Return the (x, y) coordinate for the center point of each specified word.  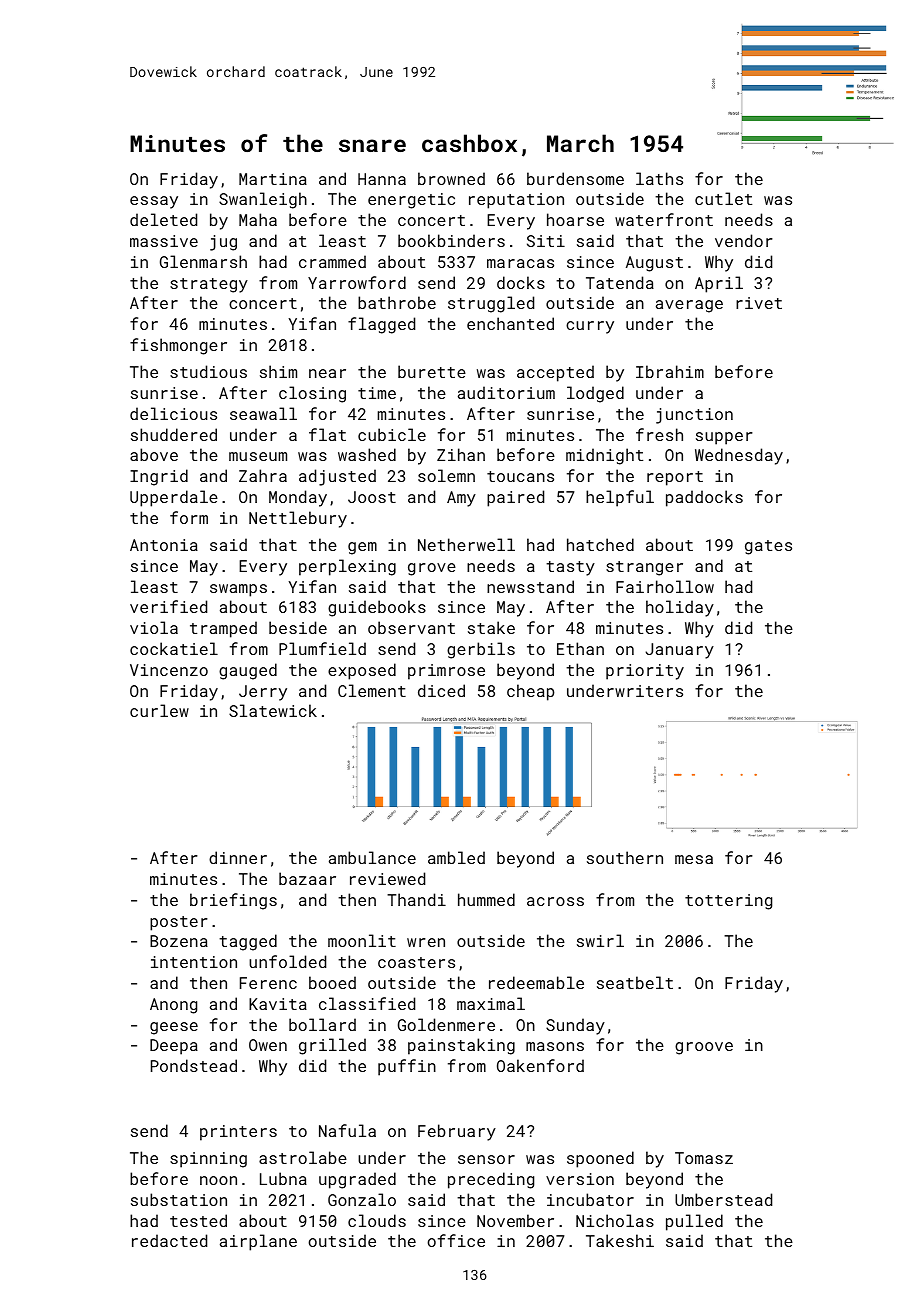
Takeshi (620, 1240)
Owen (268, 1045)
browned (451, 178)
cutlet (723, 198)
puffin (407, 1067)
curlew (159, 710)
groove (704, 1048)
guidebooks (377, 608)
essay (154, 202)
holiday (680, 608)
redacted (169, 1240)
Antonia (164, 545)
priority (645, 672)
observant (411, 627)
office (456, 1240)
